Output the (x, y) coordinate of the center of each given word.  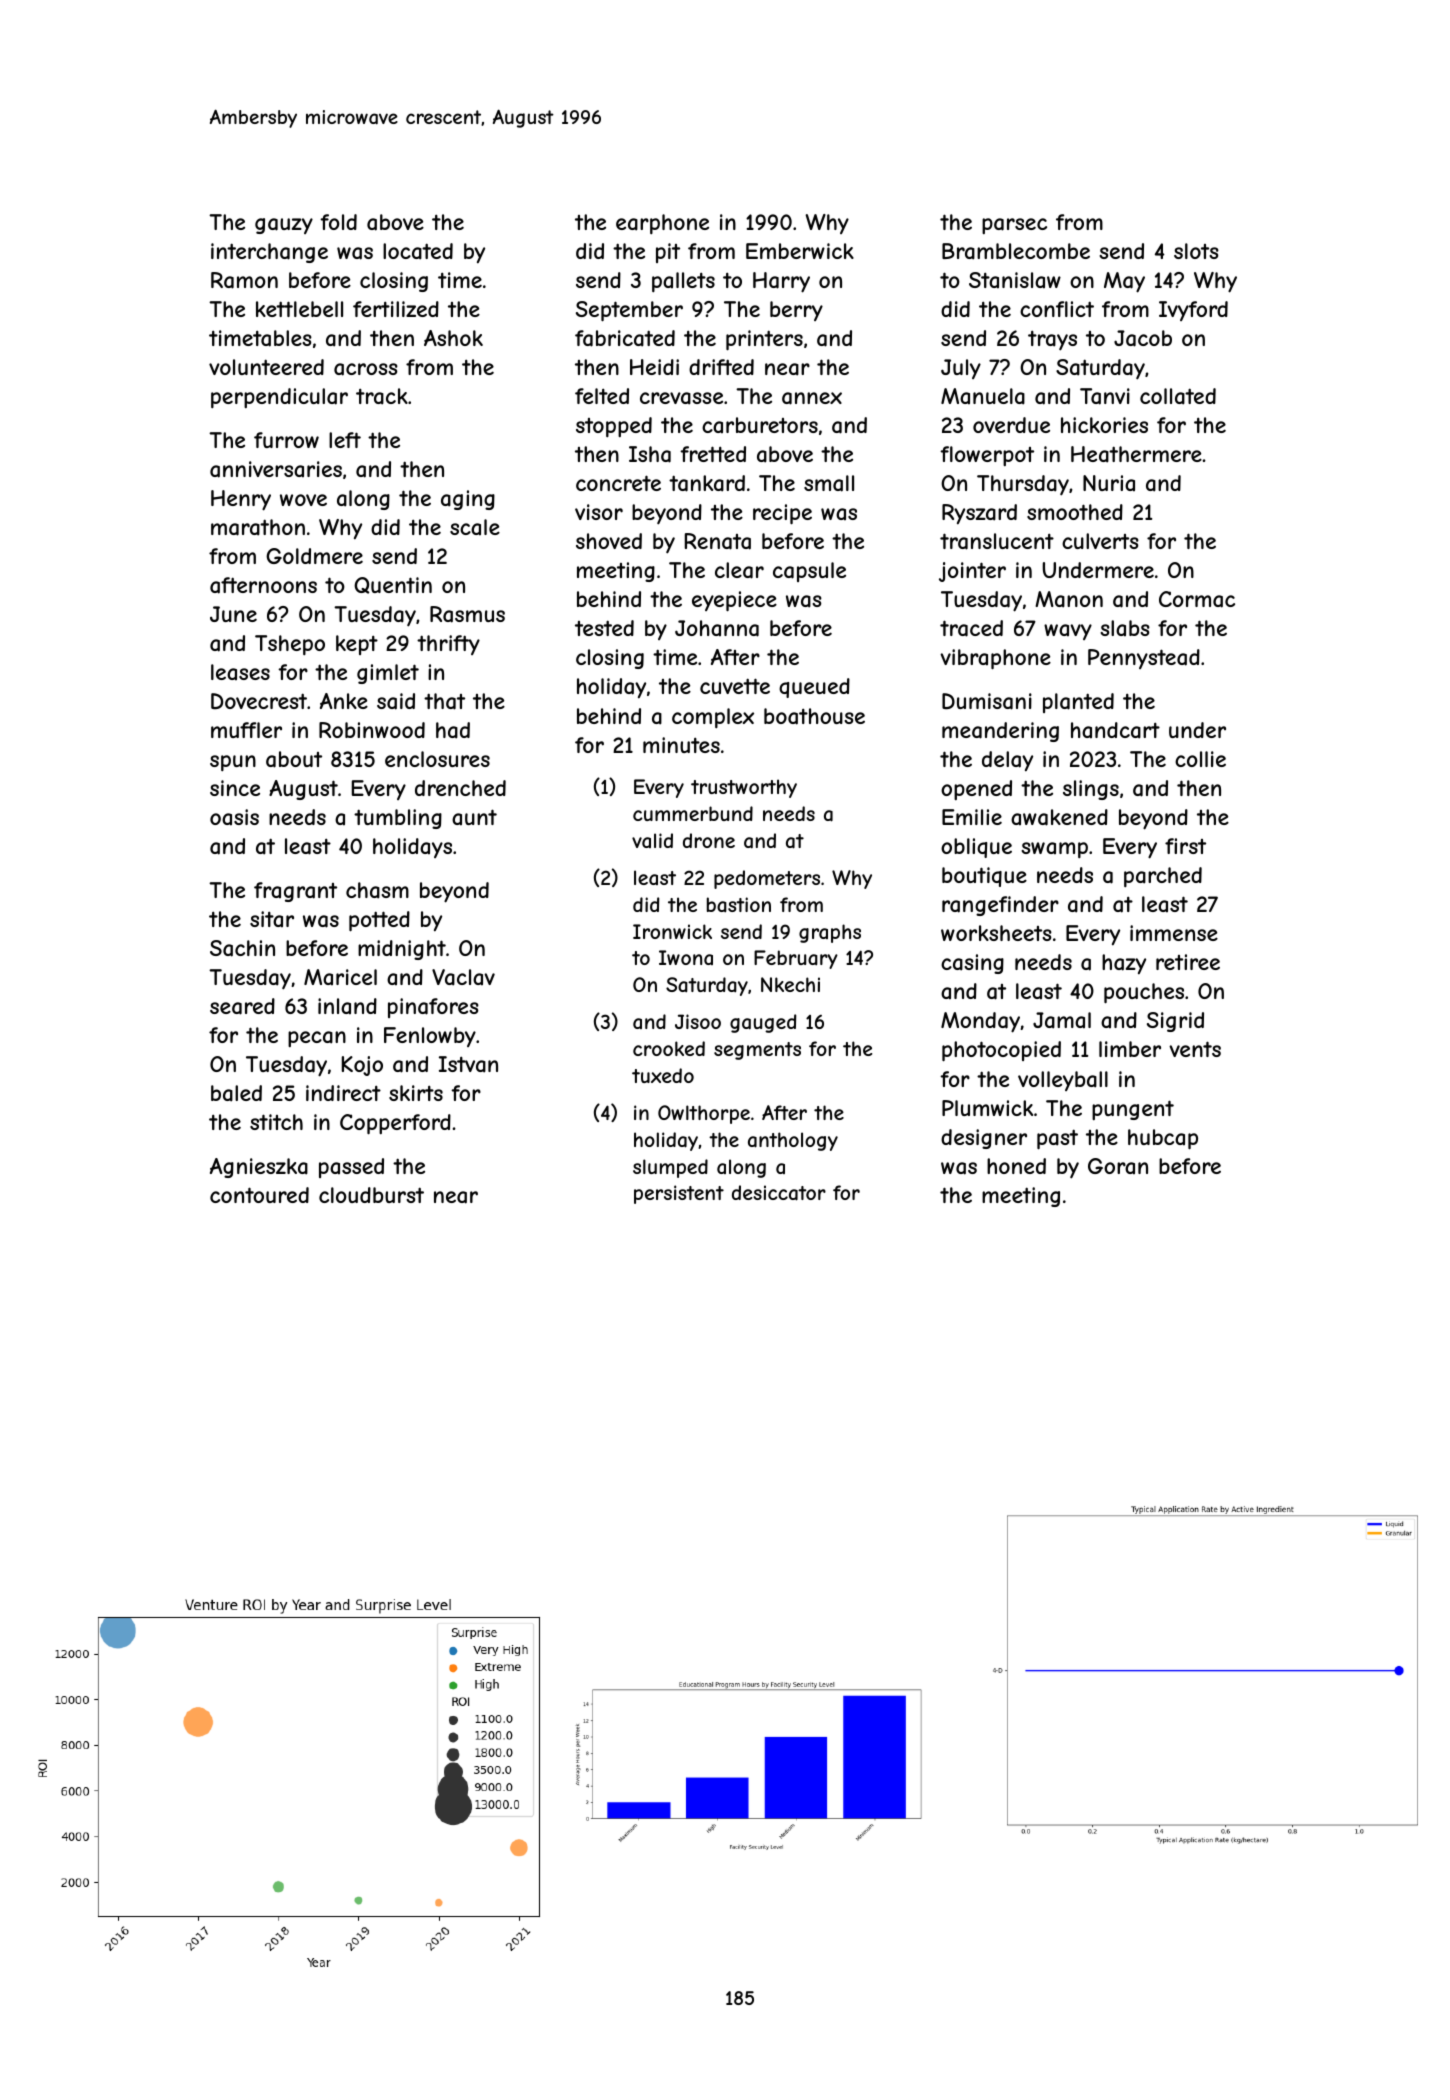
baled (236, 1093)
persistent (679, 1194)
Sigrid (1175, 1022)
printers (764, 340)
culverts (1100, 541)
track (382, 396)
